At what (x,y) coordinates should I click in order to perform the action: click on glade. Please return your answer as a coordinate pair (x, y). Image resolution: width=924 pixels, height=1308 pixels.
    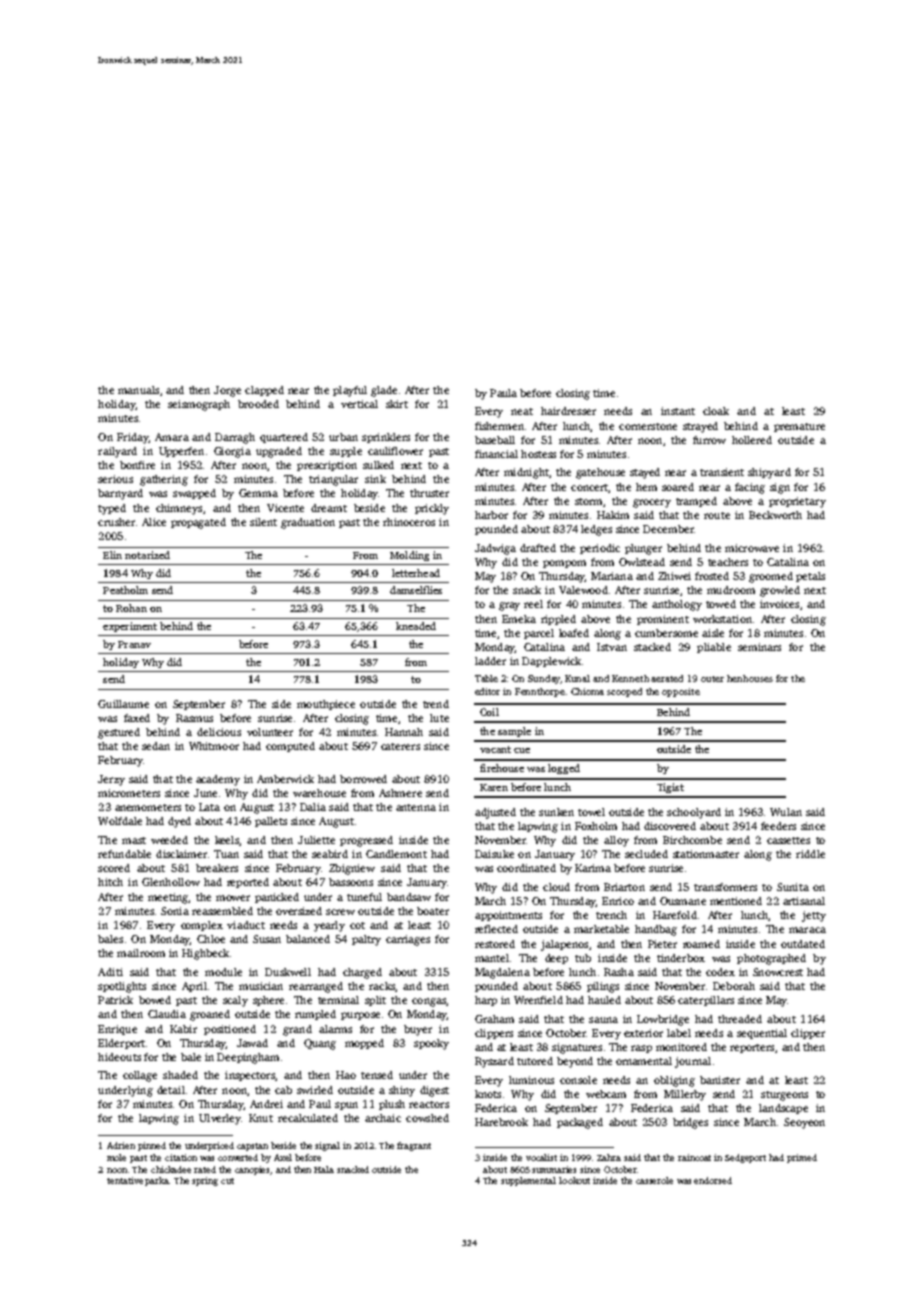
    Looking at the image, I should click on (384, 391).
